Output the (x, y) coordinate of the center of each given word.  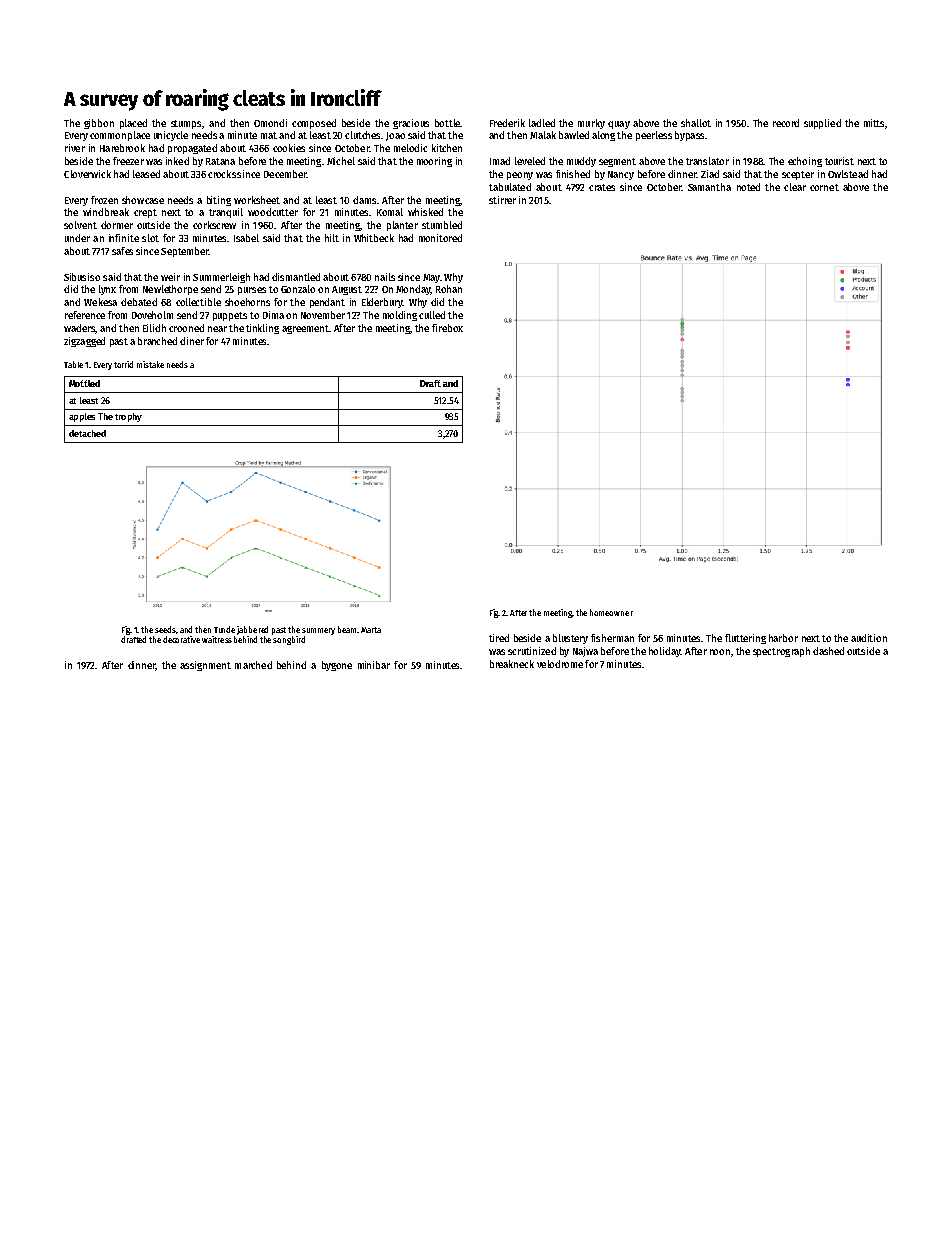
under (77, 238)
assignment (205, 666)
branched (157, 341)
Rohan (449, 289)
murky (591, 124)
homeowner (611, 612)
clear (795, 187)
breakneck (512, 664)
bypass (689, 136)
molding (400, 316)
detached (87, 433)
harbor (783, 638)
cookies (289, 148)
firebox (447, 328)
